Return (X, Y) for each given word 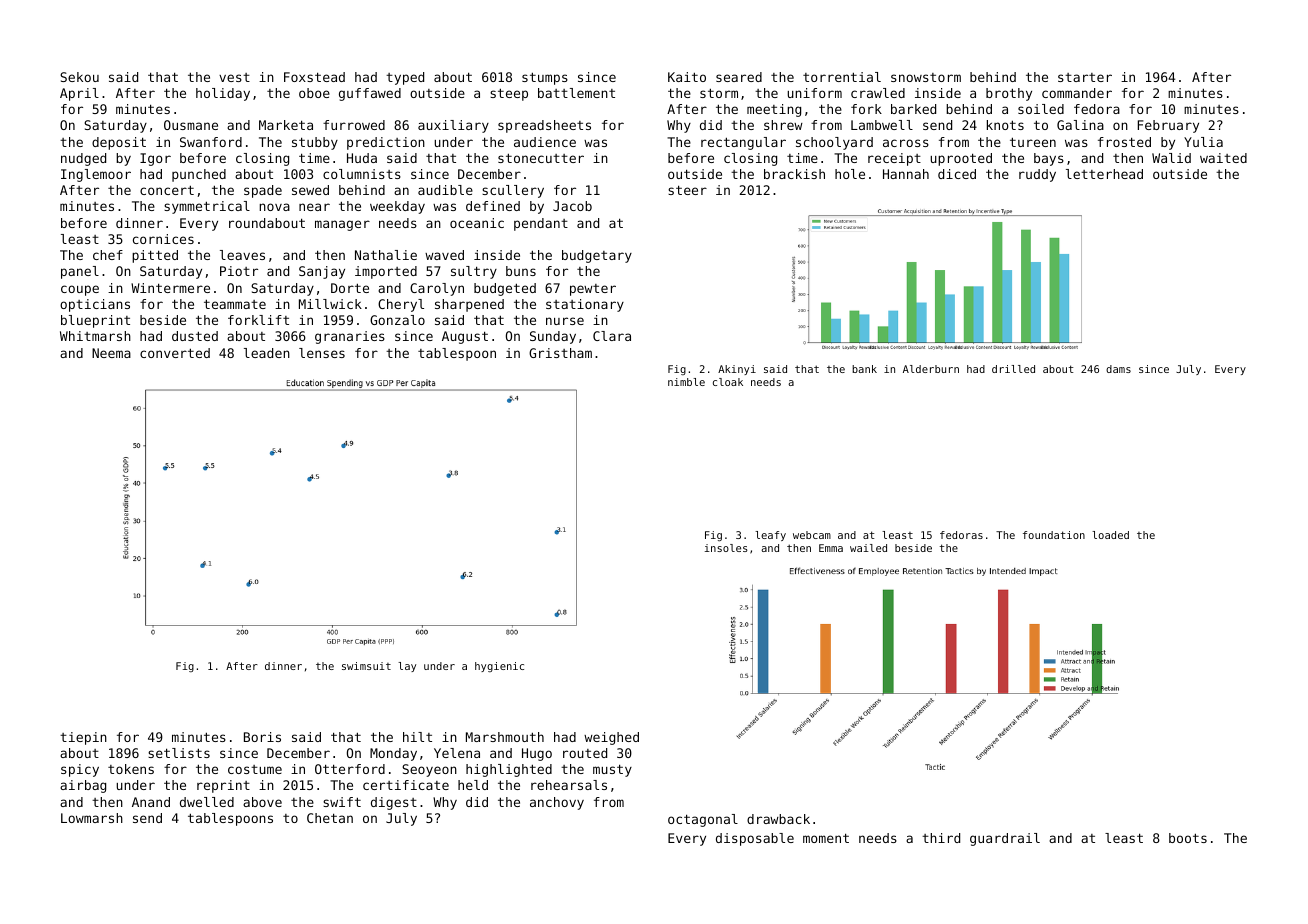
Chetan (330, 818)
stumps (545, 78)
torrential (842, 77)
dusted (195, 336)
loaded (1110, 535)
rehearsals (569, 785)
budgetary (597, 256)
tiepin (83, 738)
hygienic (499, 667)
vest (234, 77)
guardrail (1005, 839)
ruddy (1037, 175)
